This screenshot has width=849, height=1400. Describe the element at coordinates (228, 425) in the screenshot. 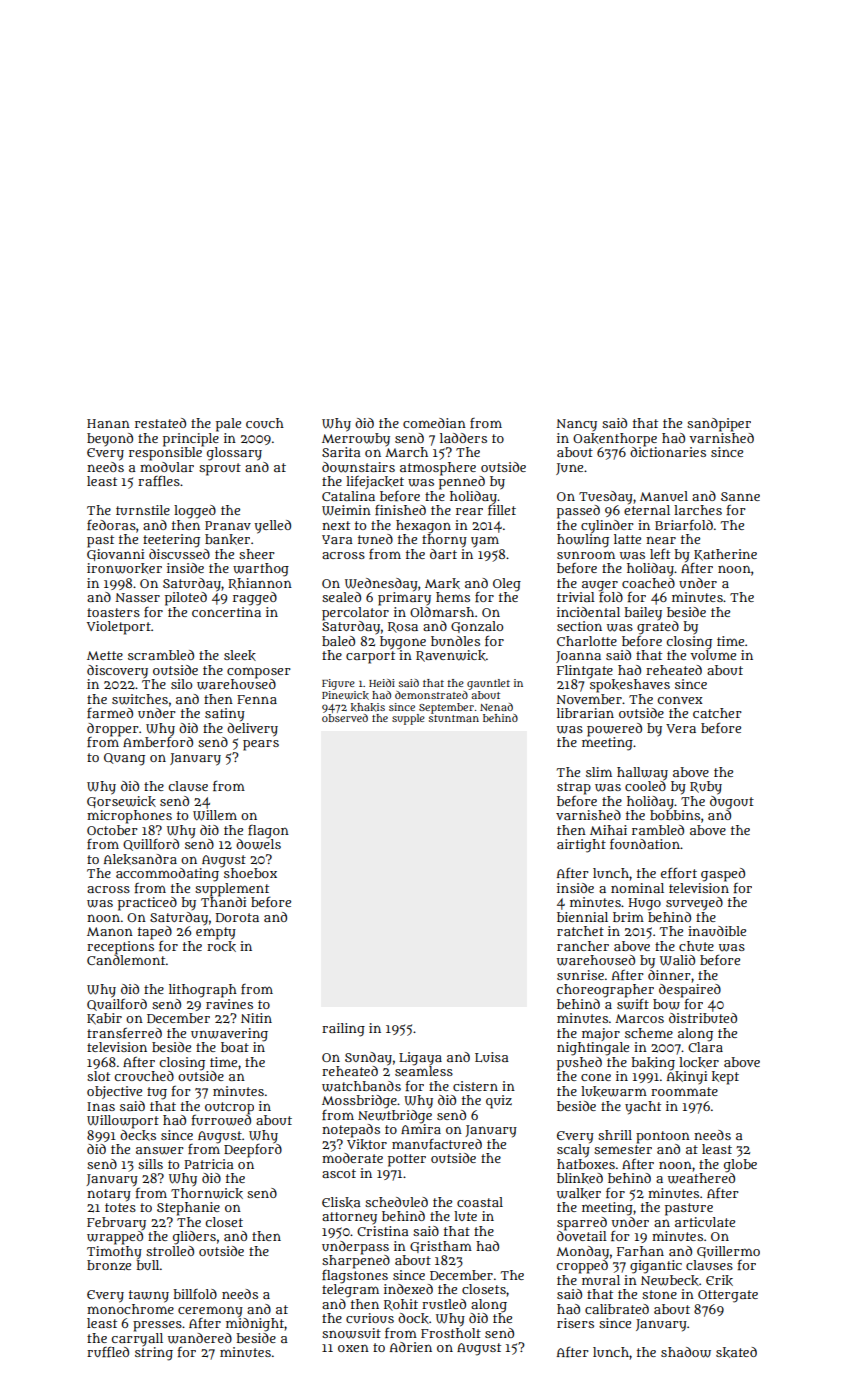

I see `pale` at that location.
